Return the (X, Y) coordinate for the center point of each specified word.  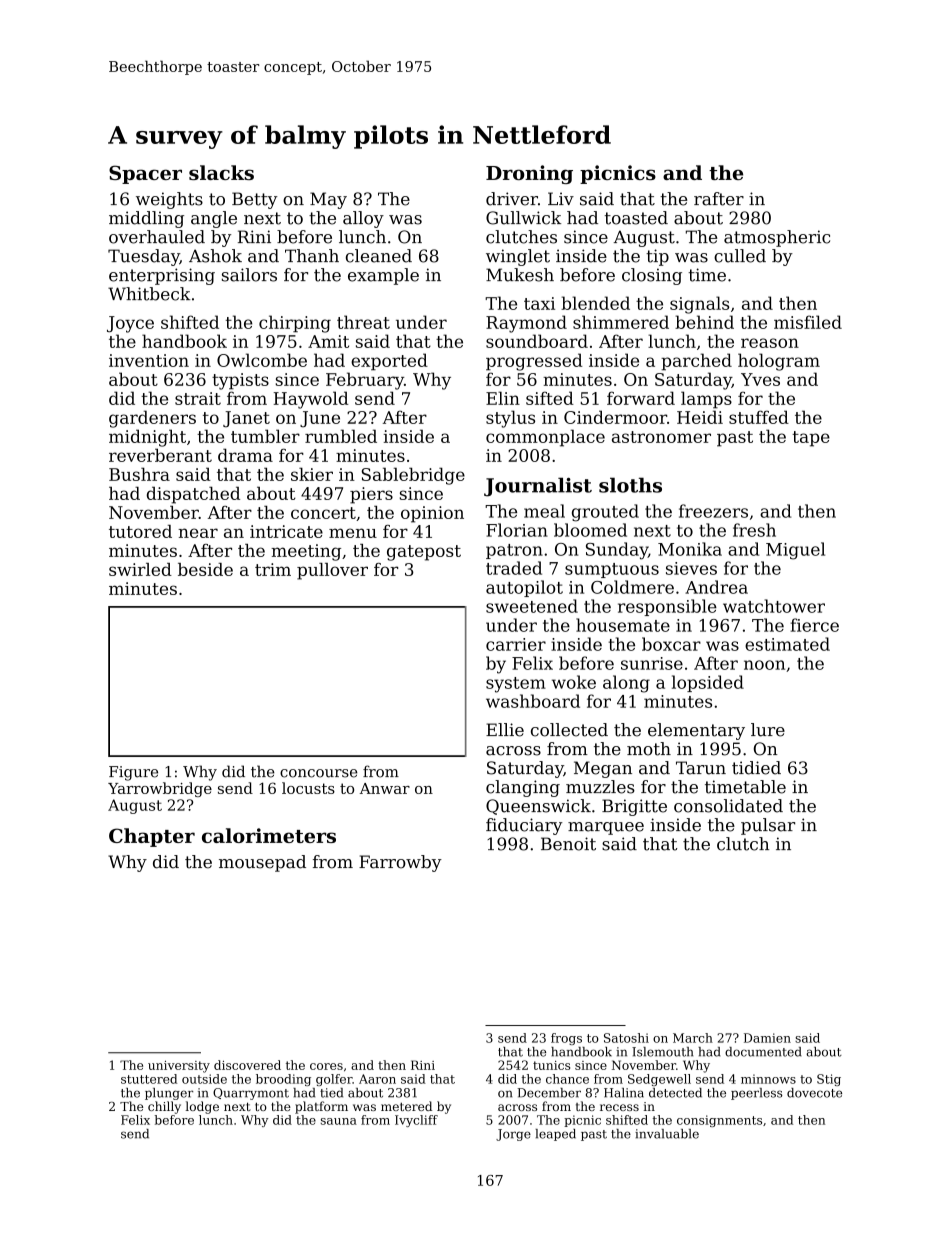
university (179, 1067)
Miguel (795, 551)
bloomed (590, 530)
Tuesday (144, 257)
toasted (636, 218)
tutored (140, 531)
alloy (363, 219)
